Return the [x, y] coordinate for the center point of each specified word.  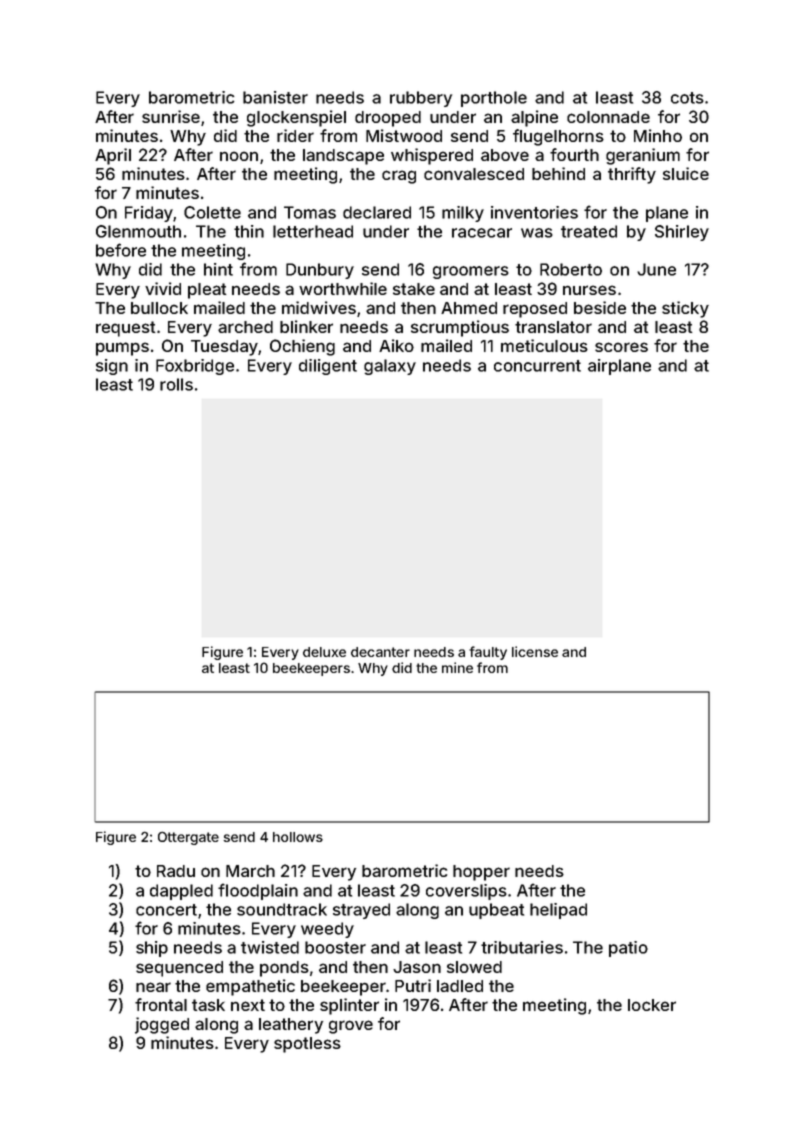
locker [652, 1005]
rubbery [421, 99]
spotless [307, 1045]
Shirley [682, 233]
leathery [291, 1026]
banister [275, 97]
